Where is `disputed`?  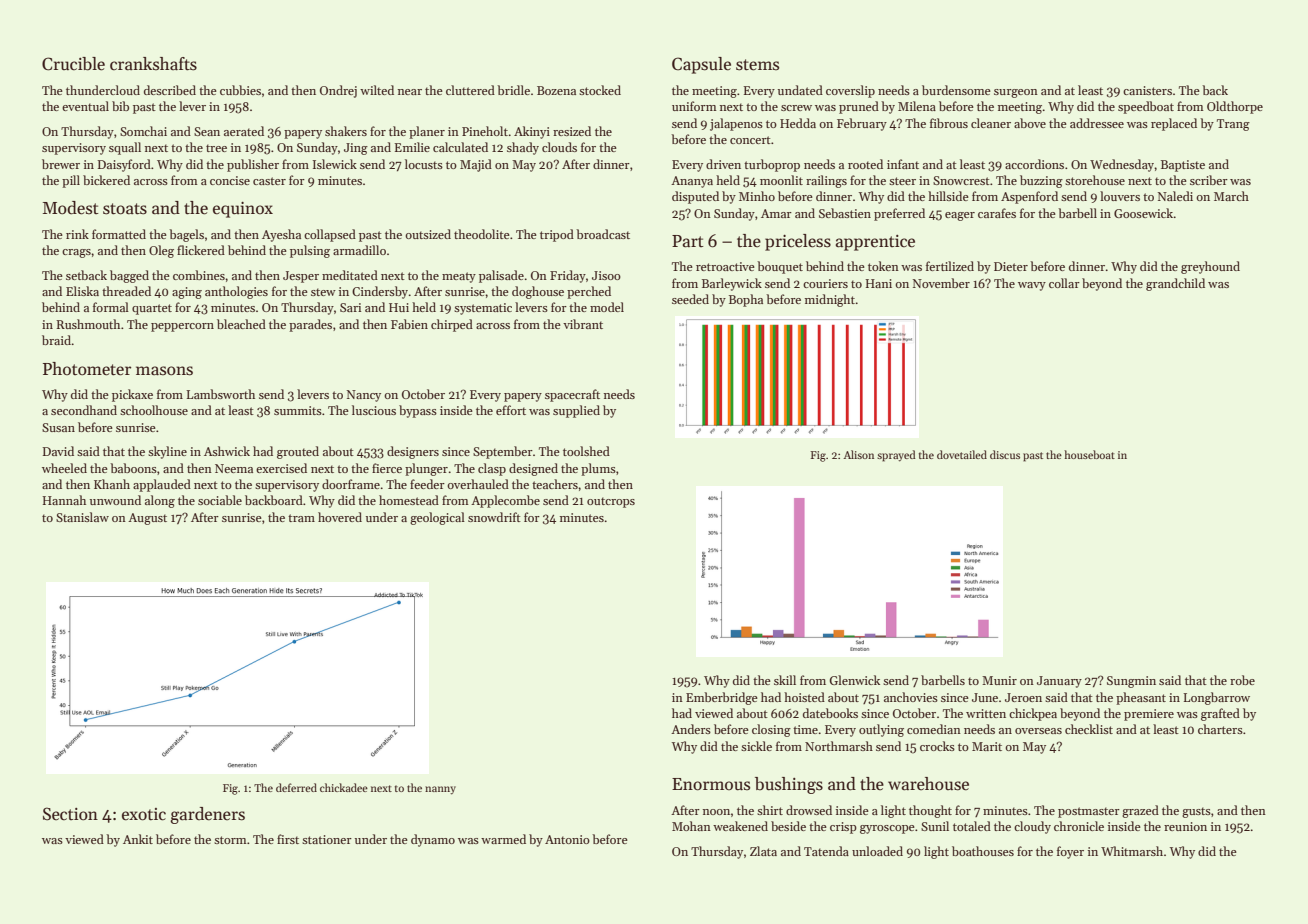 disputed is located at coordinates (695, 197).
